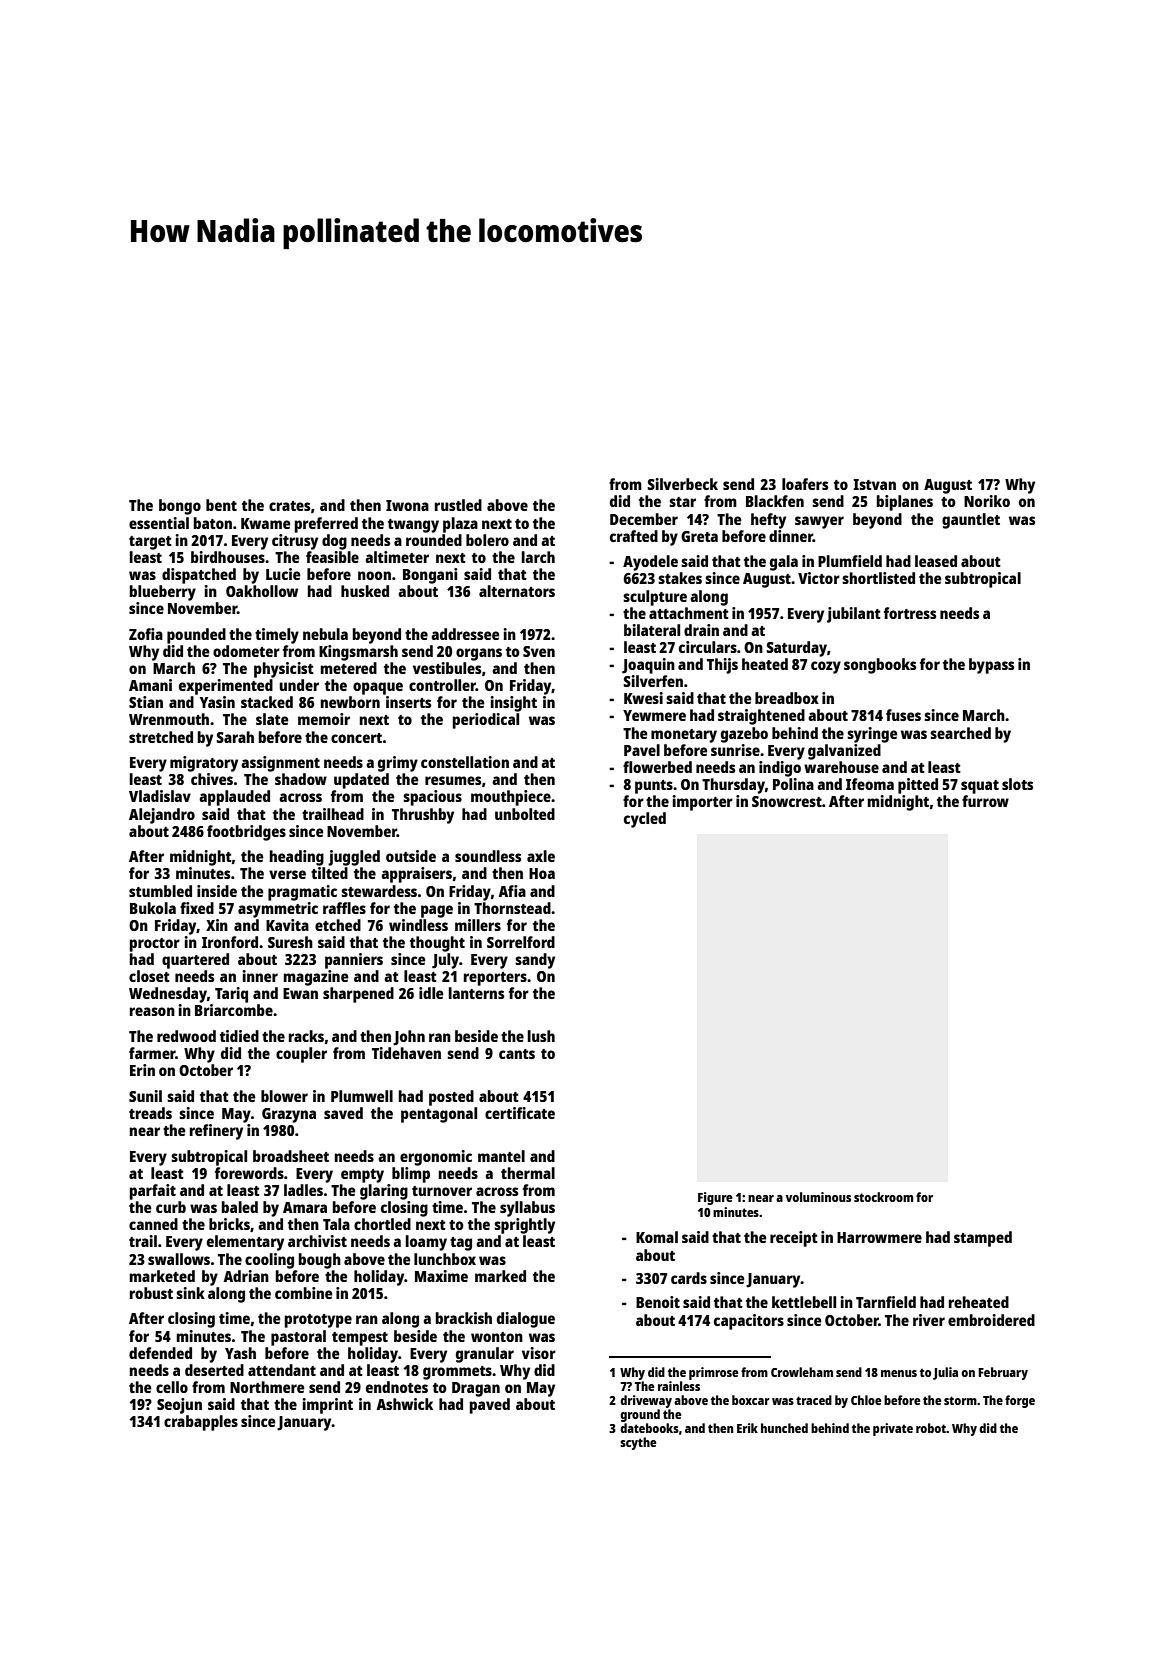 The width and height of the screenshot is (1165, 1654). What do you see at coordinates (638, 1443) in the screenshot?
I see `scythe` at bounding box center [638, 1443].
